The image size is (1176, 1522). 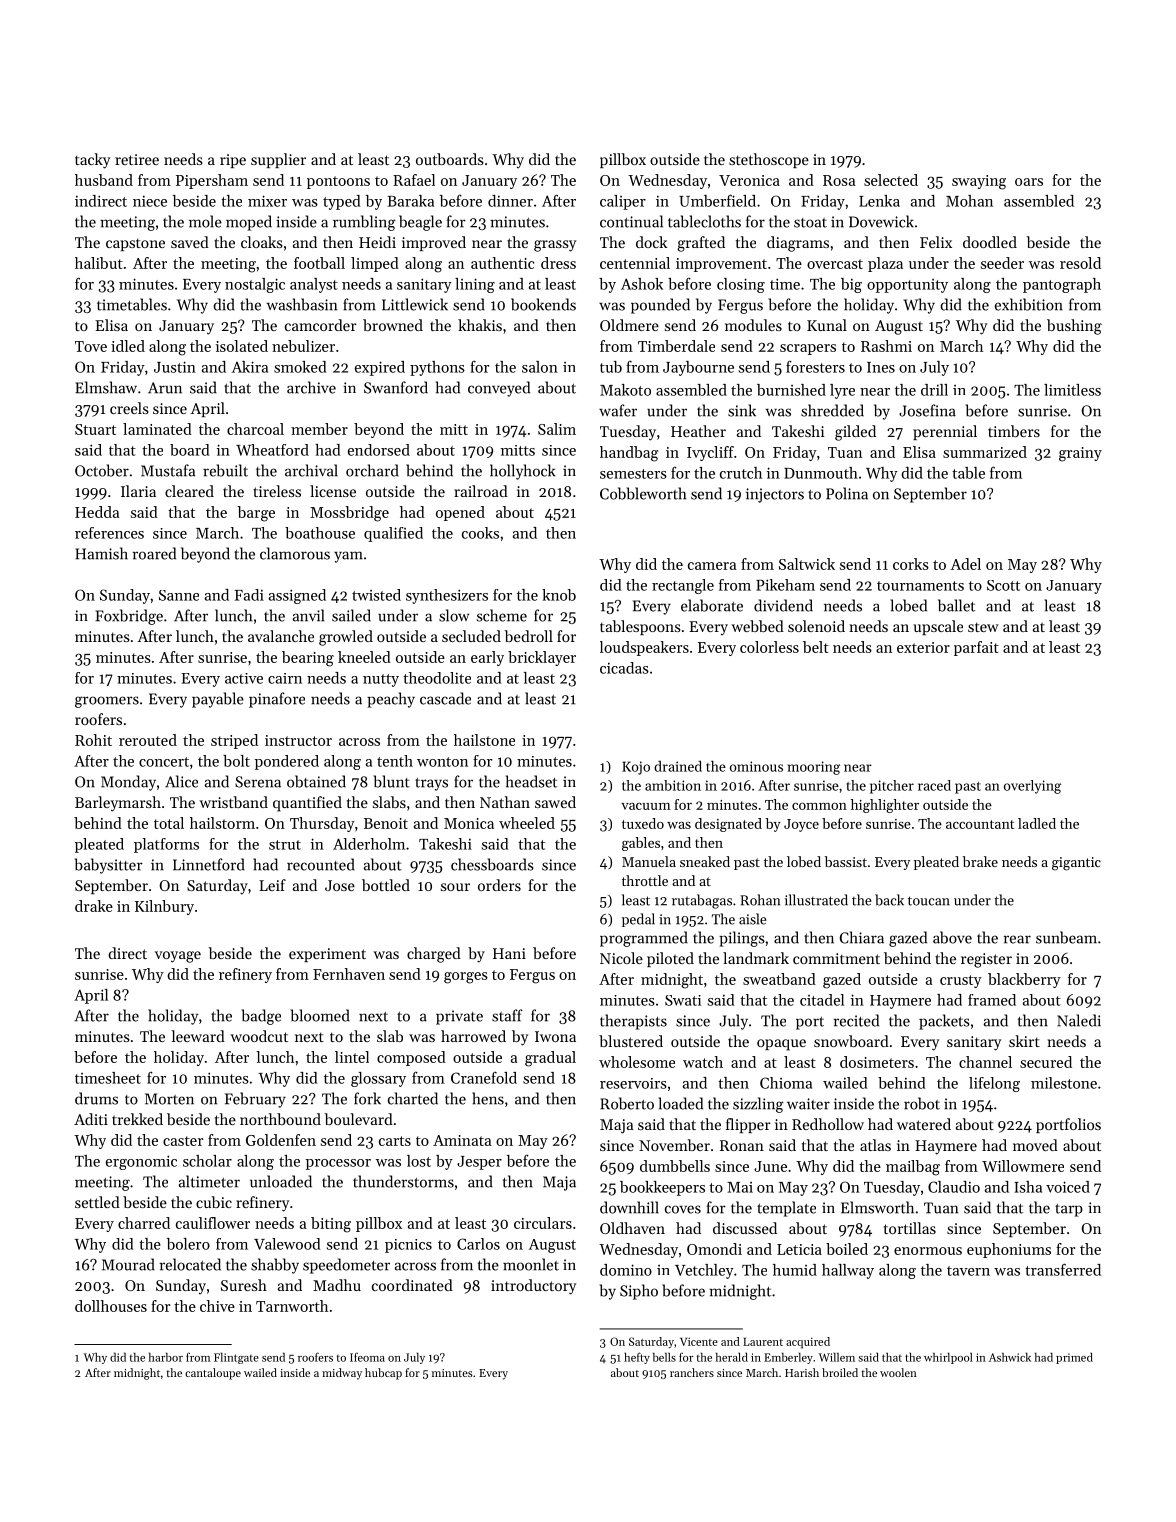 What do you see at coordinates (741, 473) in the screenshot?
I see `crutch` at bounding box center [741, 473].
